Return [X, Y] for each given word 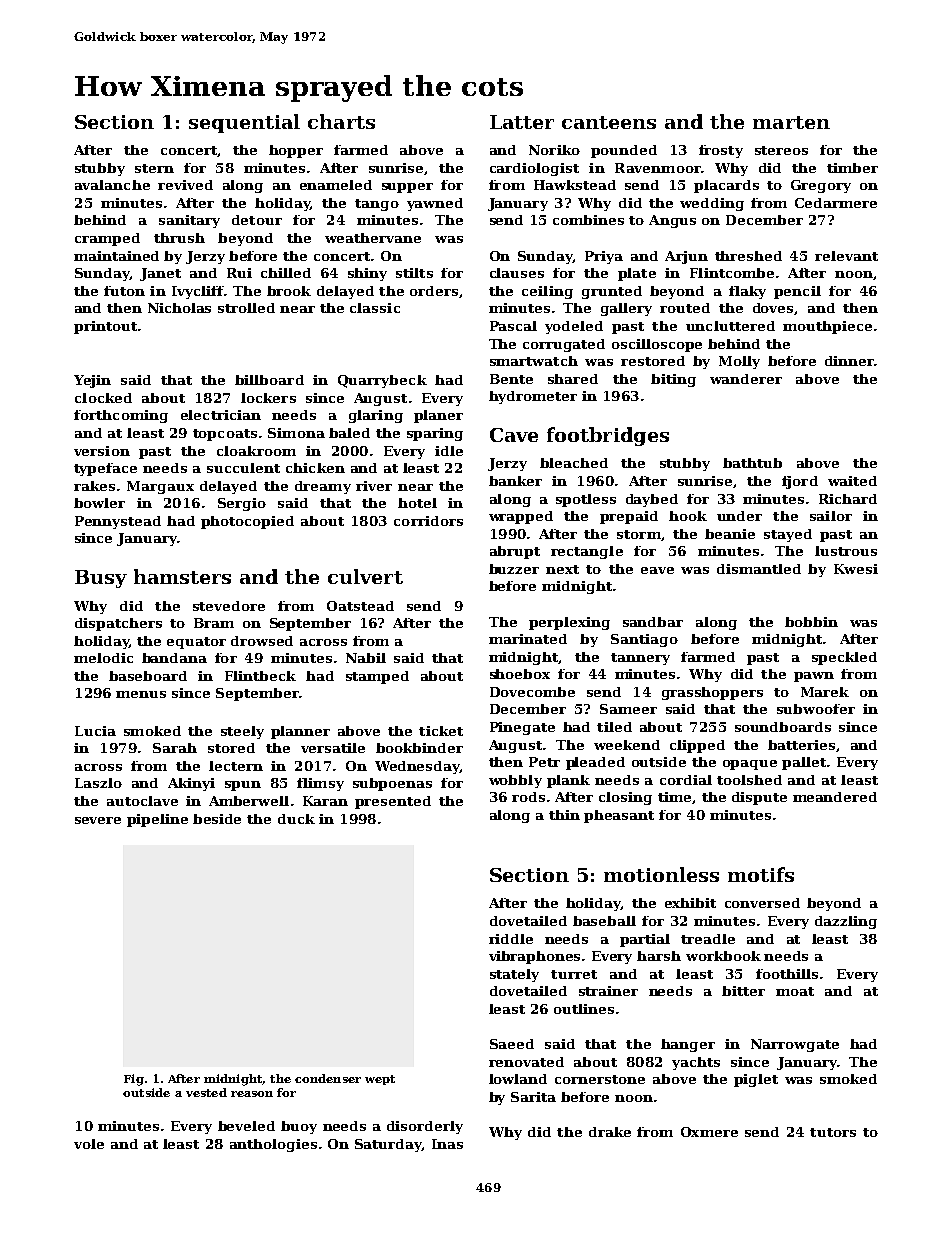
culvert [365, 576]
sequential [244, 123]
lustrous [846, 551]
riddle [511, 939]
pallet [804, 763]
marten [791, 122]
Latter [522, 122]
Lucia [95, 731]
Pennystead [118, 522]
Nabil [366, 658]
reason [252, 1094]
